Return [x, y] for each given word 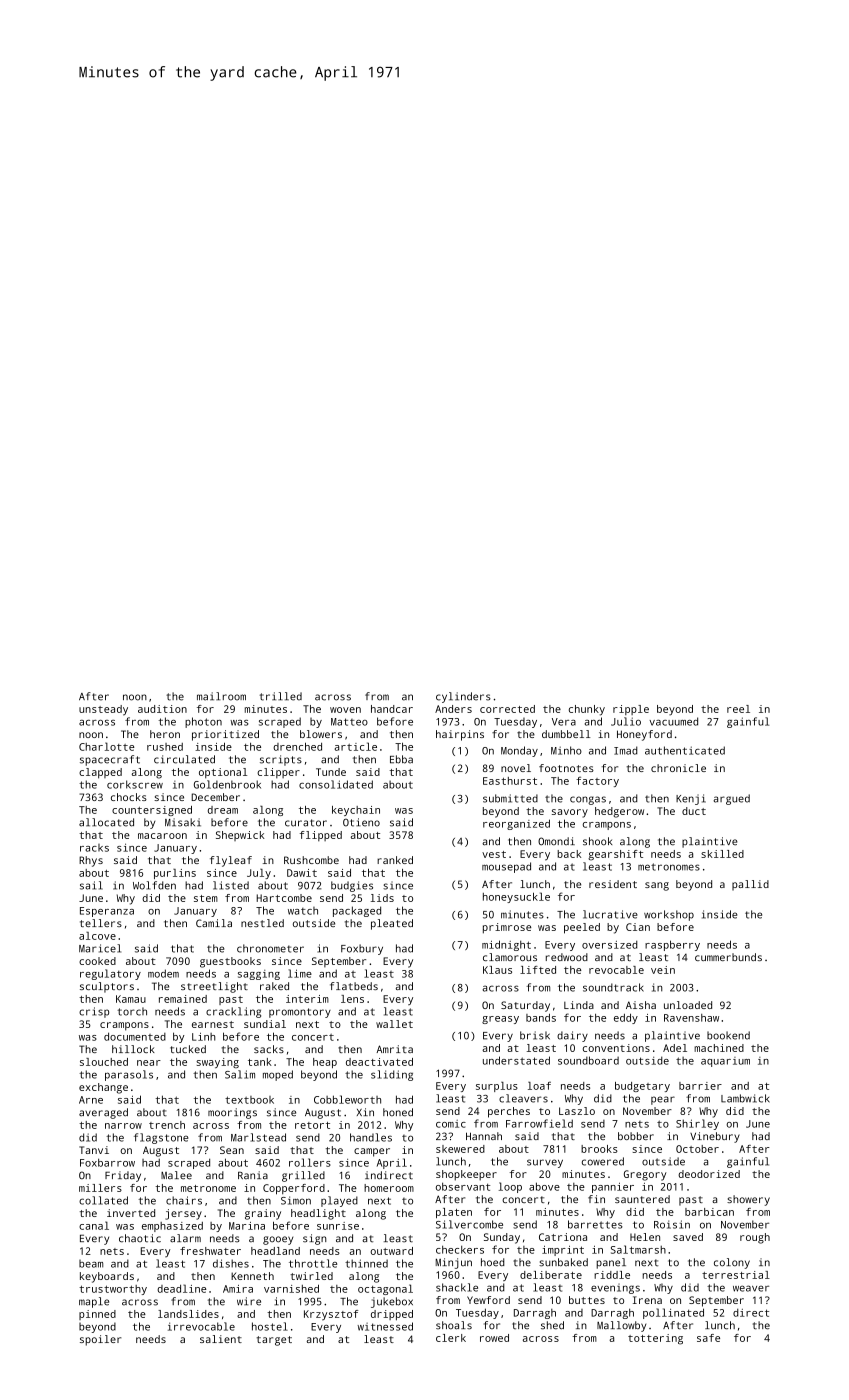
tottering [655, 1339]
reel [738, 709]
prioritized [225, 735]
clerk [451, 1338]
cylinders [463, 697]
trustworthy [113, 1290]
